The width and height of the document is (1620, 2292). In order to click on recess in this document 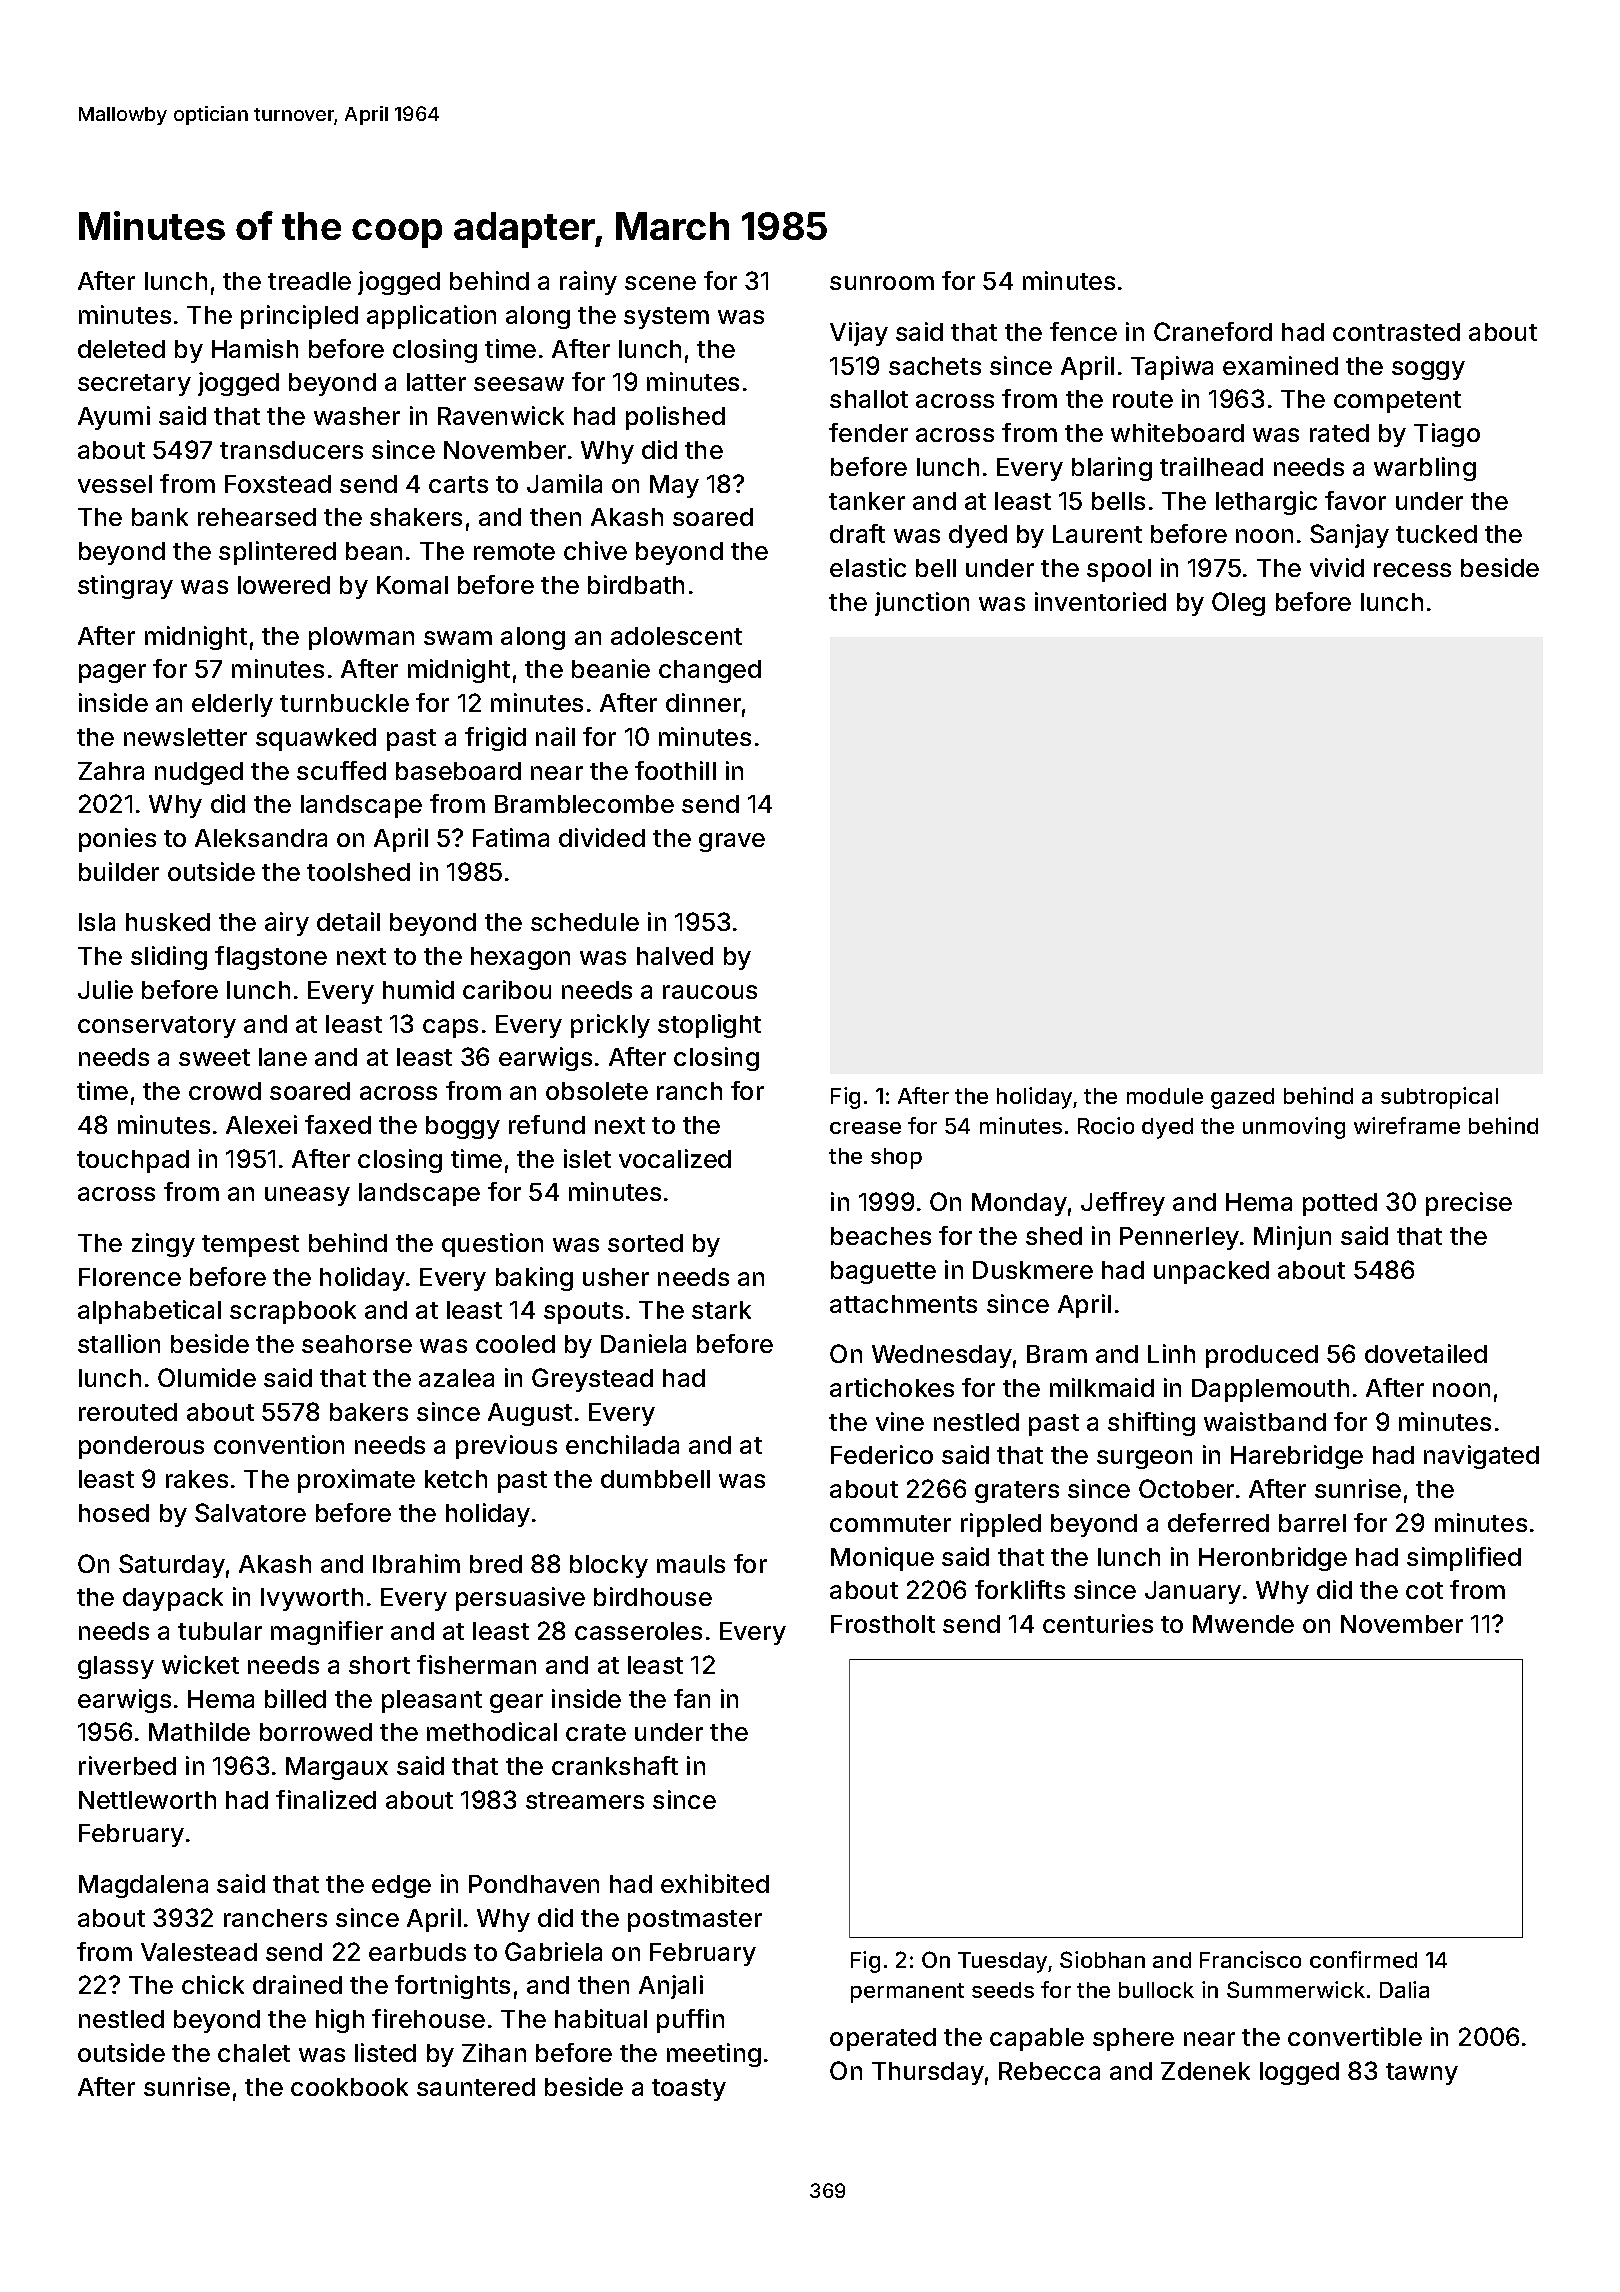, I will do `click(1412, 570)`.
